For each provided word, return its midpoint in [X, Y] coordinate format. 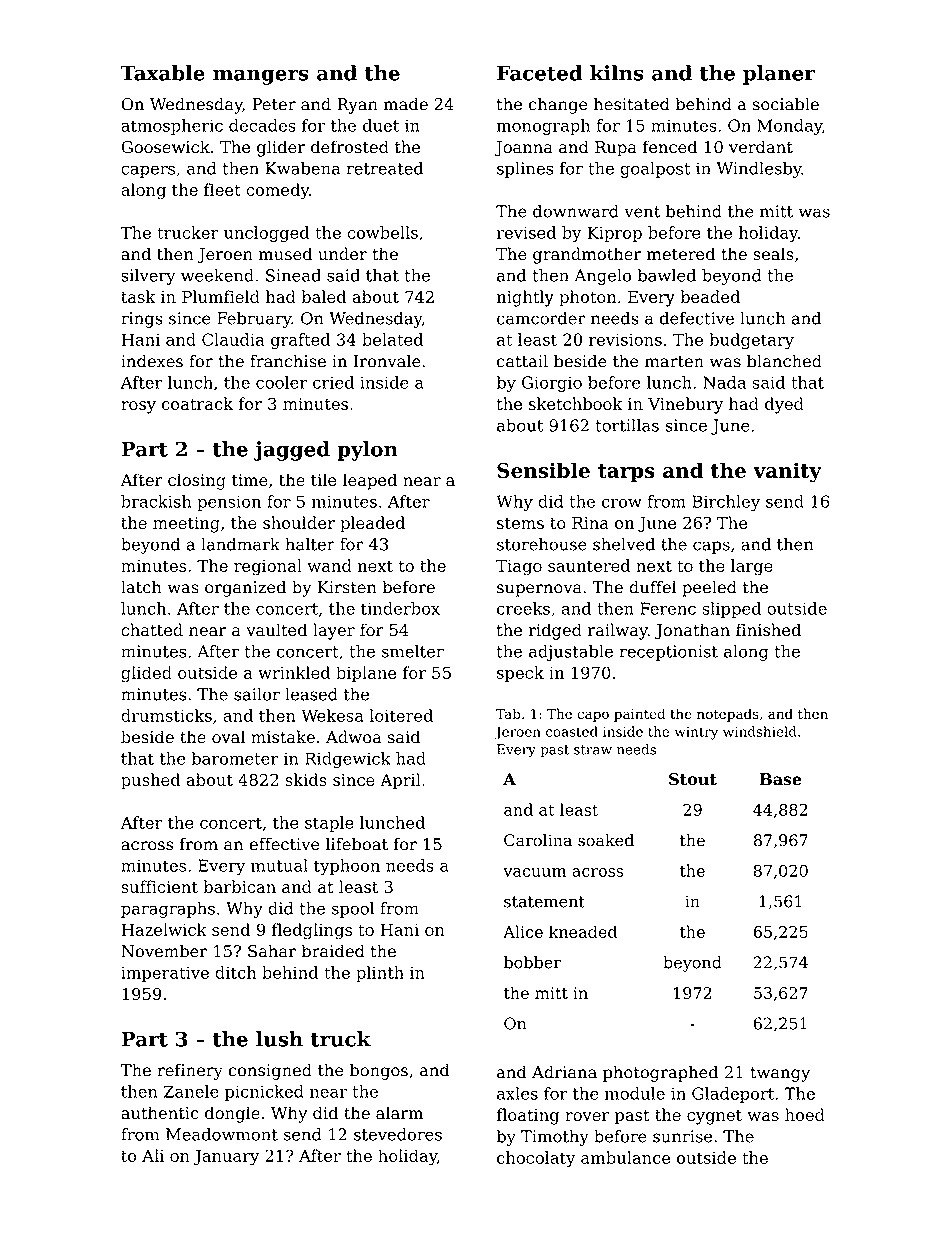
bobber [532, 962]
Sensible [543, 470]
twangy [780, 1074]
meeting [186, 525]
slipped [731, 610]
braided [333, 951]
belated [392, 339]
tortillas [627, 425]
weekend [217, 275]
